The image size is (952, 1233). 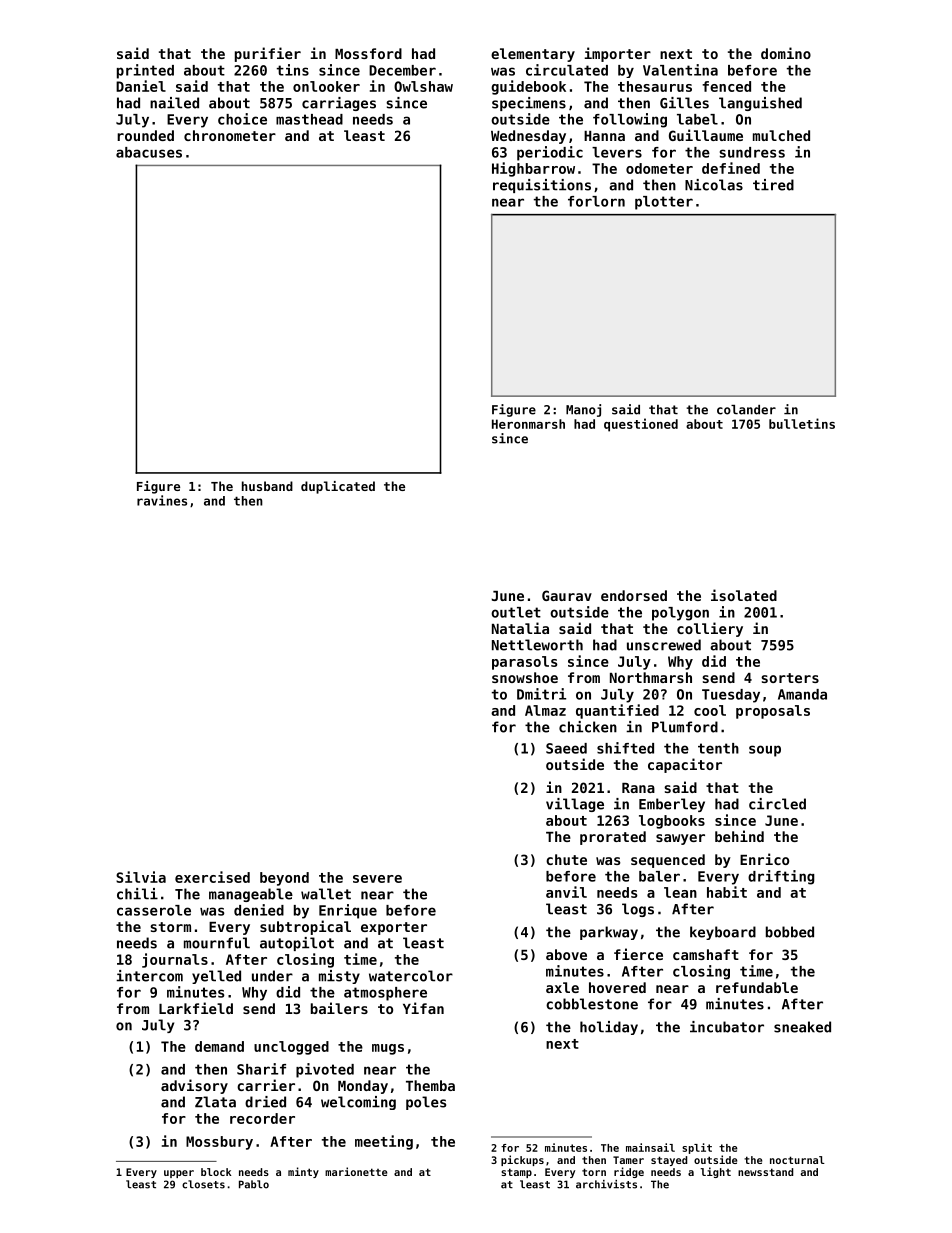 I want to click on Themba, so click(x=430, y=1085).
